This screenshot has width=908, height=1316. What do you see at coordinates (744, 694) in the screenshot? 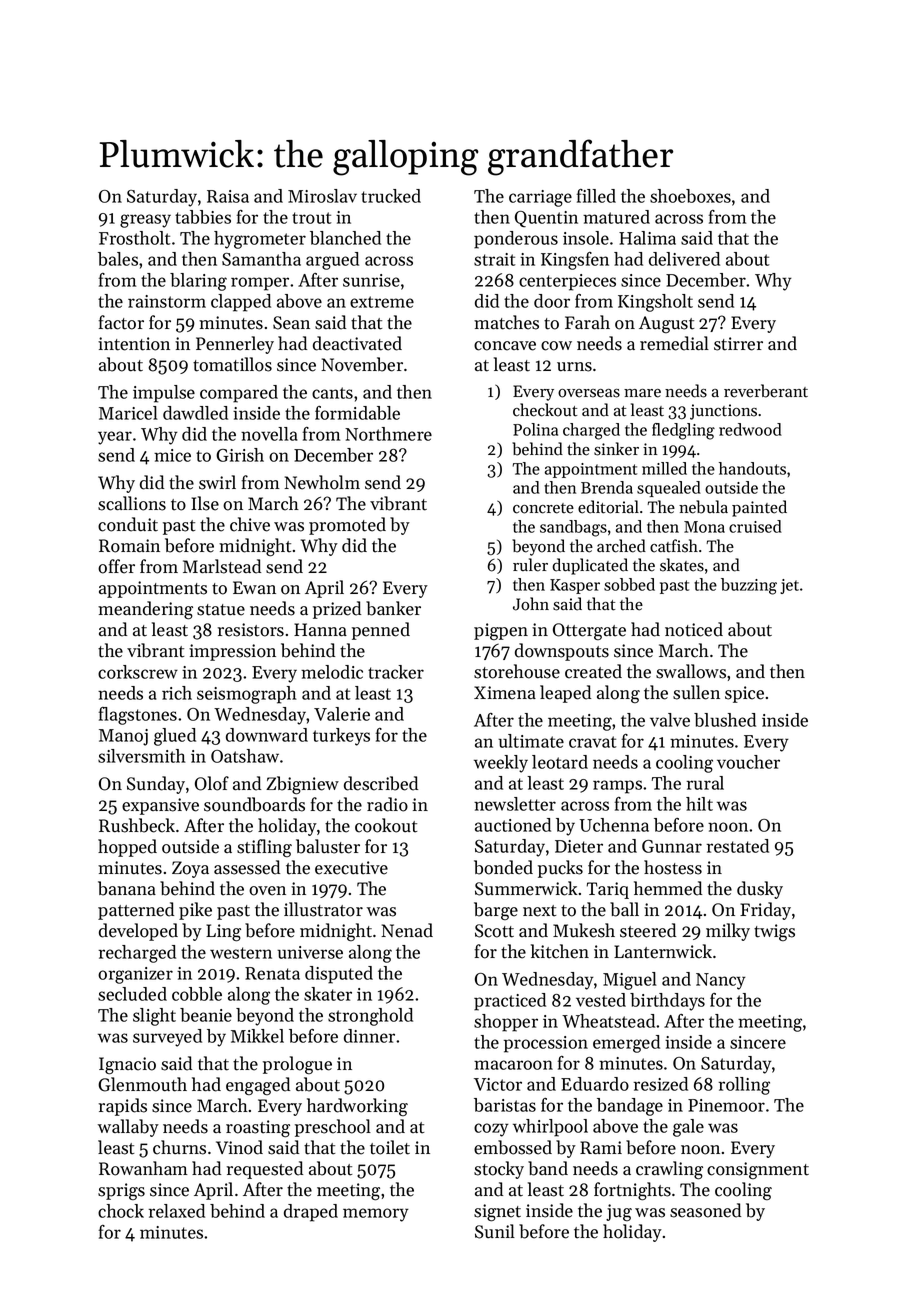
I see `spice` at bounding box center [744, 694].
